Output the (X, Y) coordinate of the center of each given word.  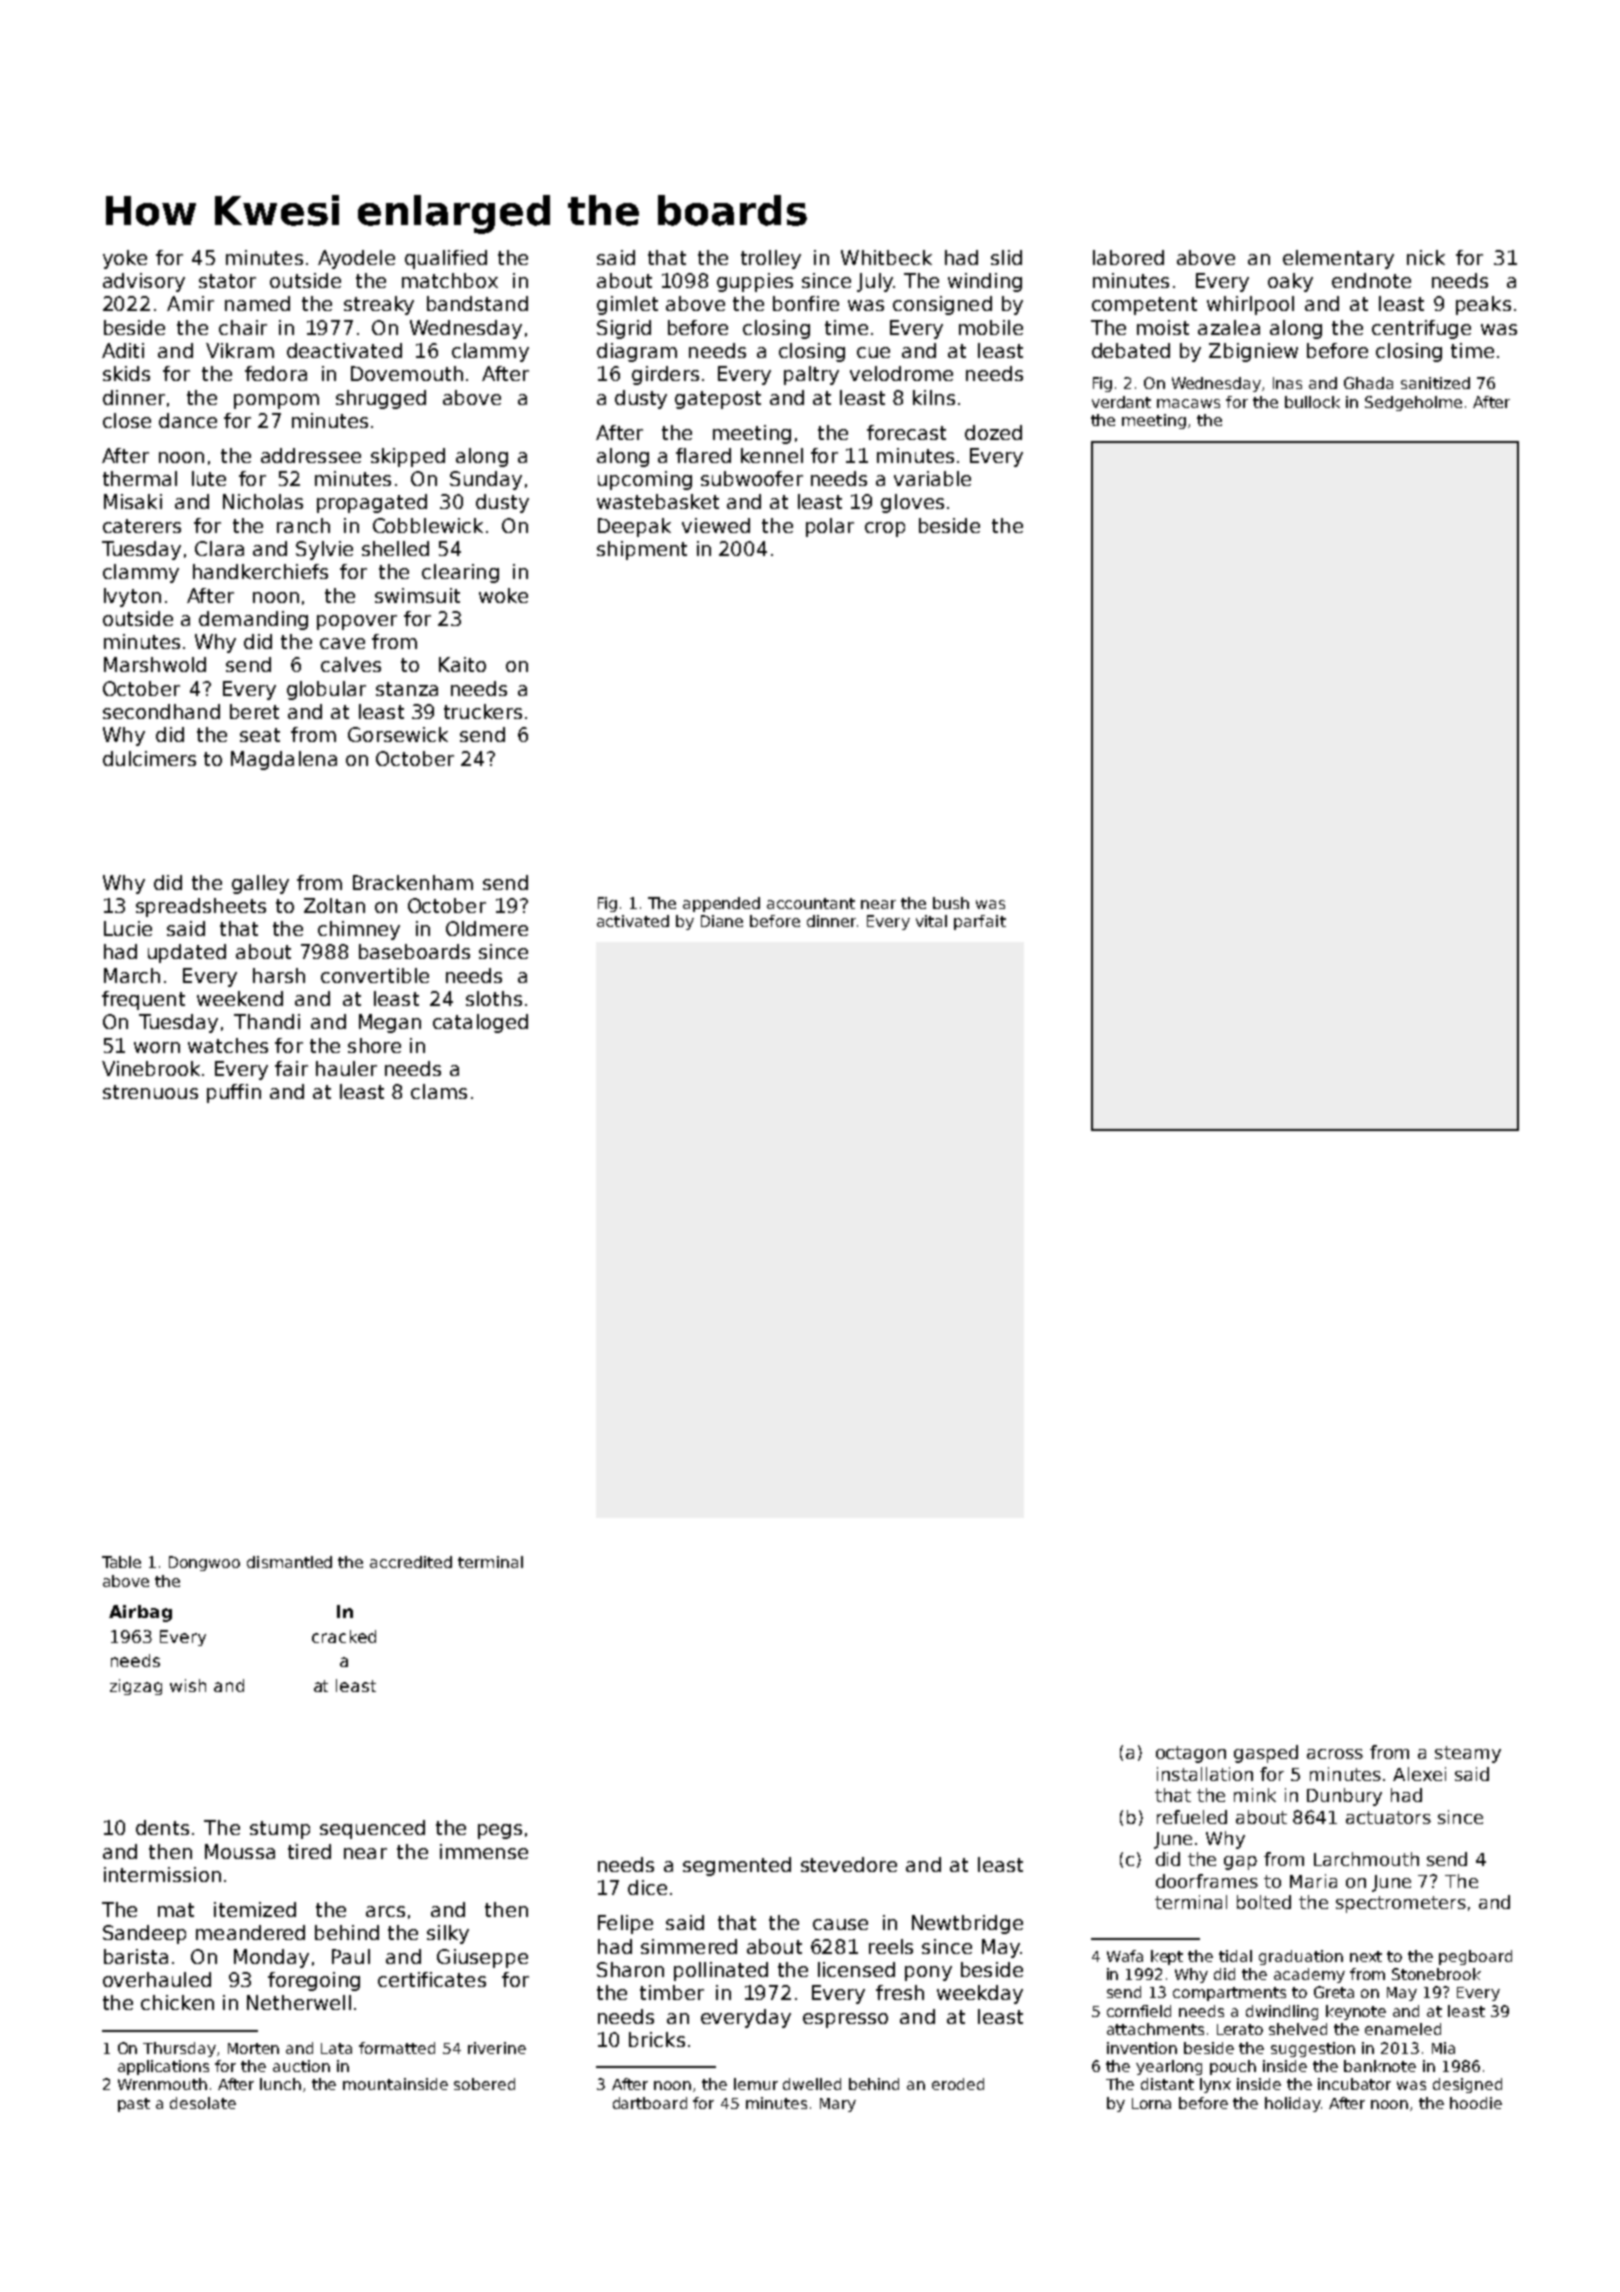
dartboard (650, 2103)
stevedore (849, 1864)
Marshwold (155, 664)
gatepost (718, 400)
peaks (1483, 305)
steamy (1468, 1754)
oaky (1290, 282)
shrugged (381, 399)
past (134, 2105)
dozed (993, 432)
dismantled (289, 1562)
